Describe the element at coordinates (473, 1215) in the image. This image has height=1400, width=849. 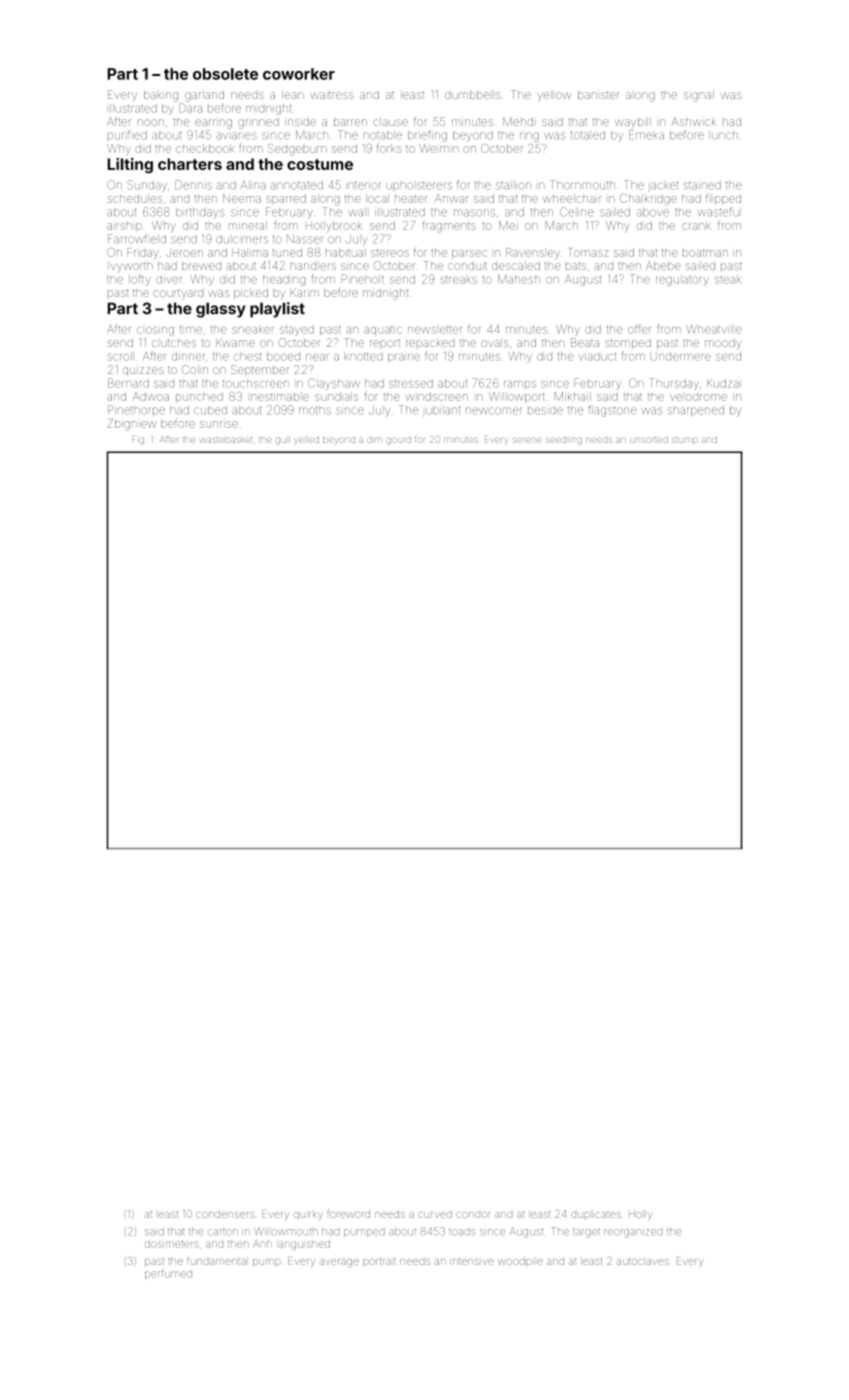
I see `condor` at that location.
